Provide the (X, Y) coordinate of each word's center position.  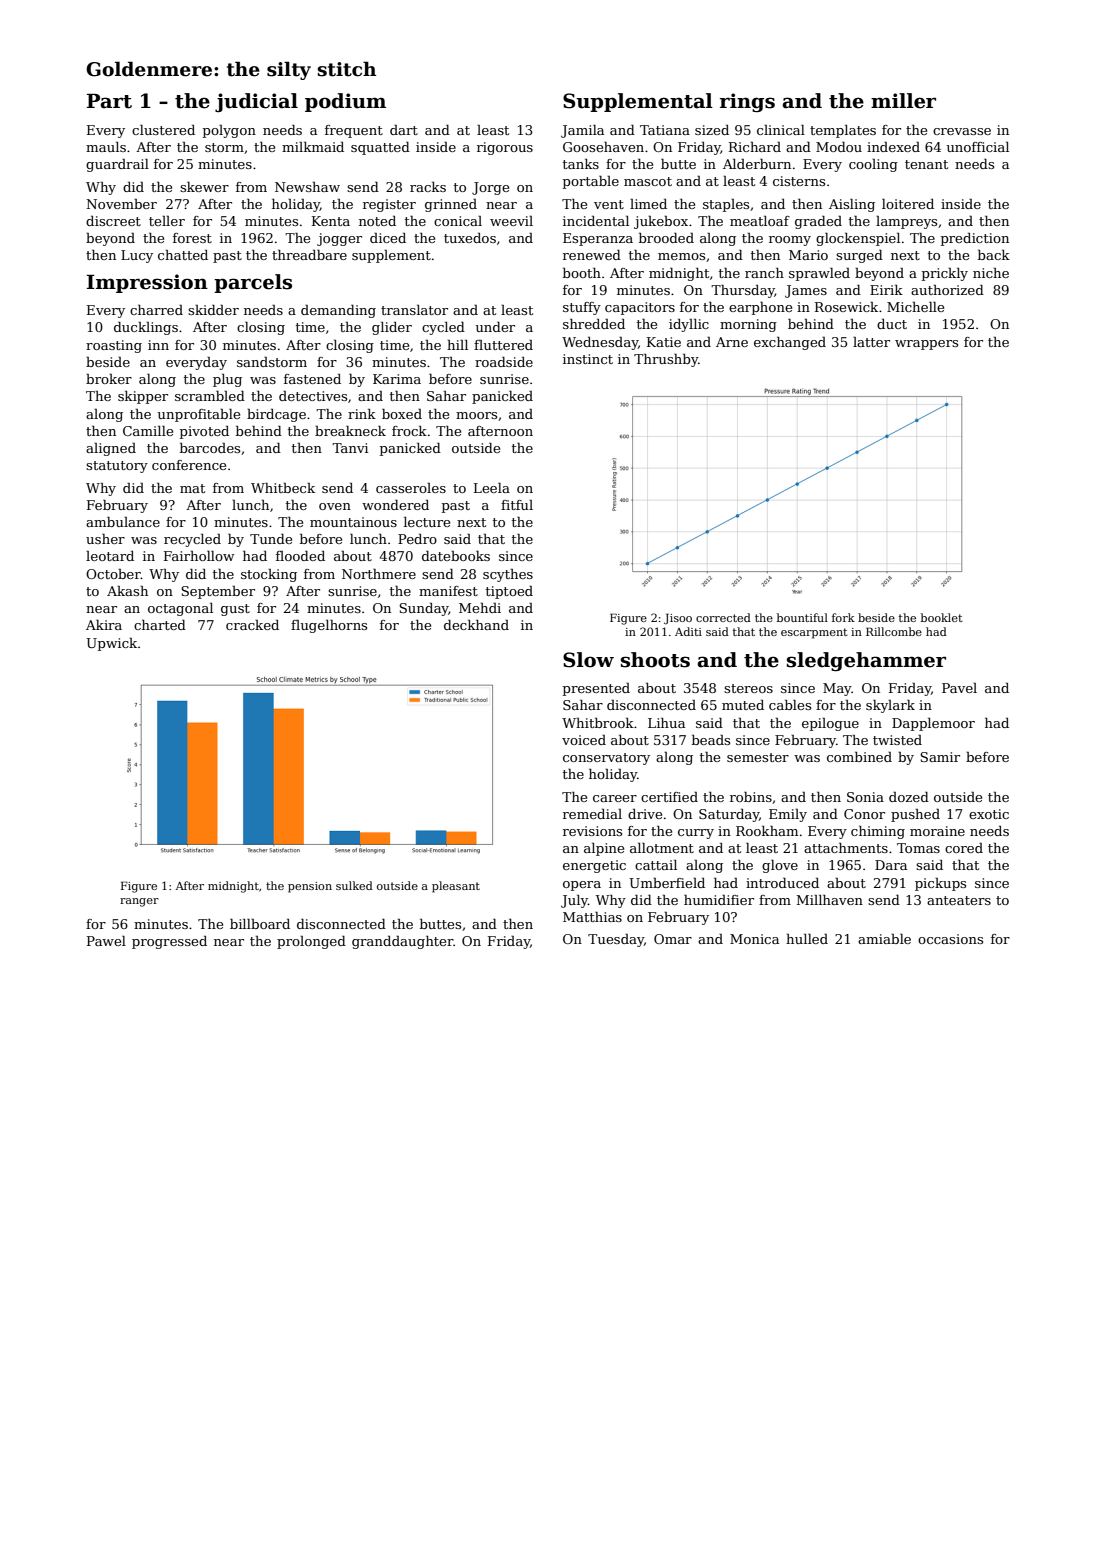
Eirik (886, 290)
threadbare (309, 255)
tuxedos (470, 238)
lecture (427, 522)
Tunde (271, 539)
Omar (673, 939)
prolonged (311, 942)
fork (843, 617)
